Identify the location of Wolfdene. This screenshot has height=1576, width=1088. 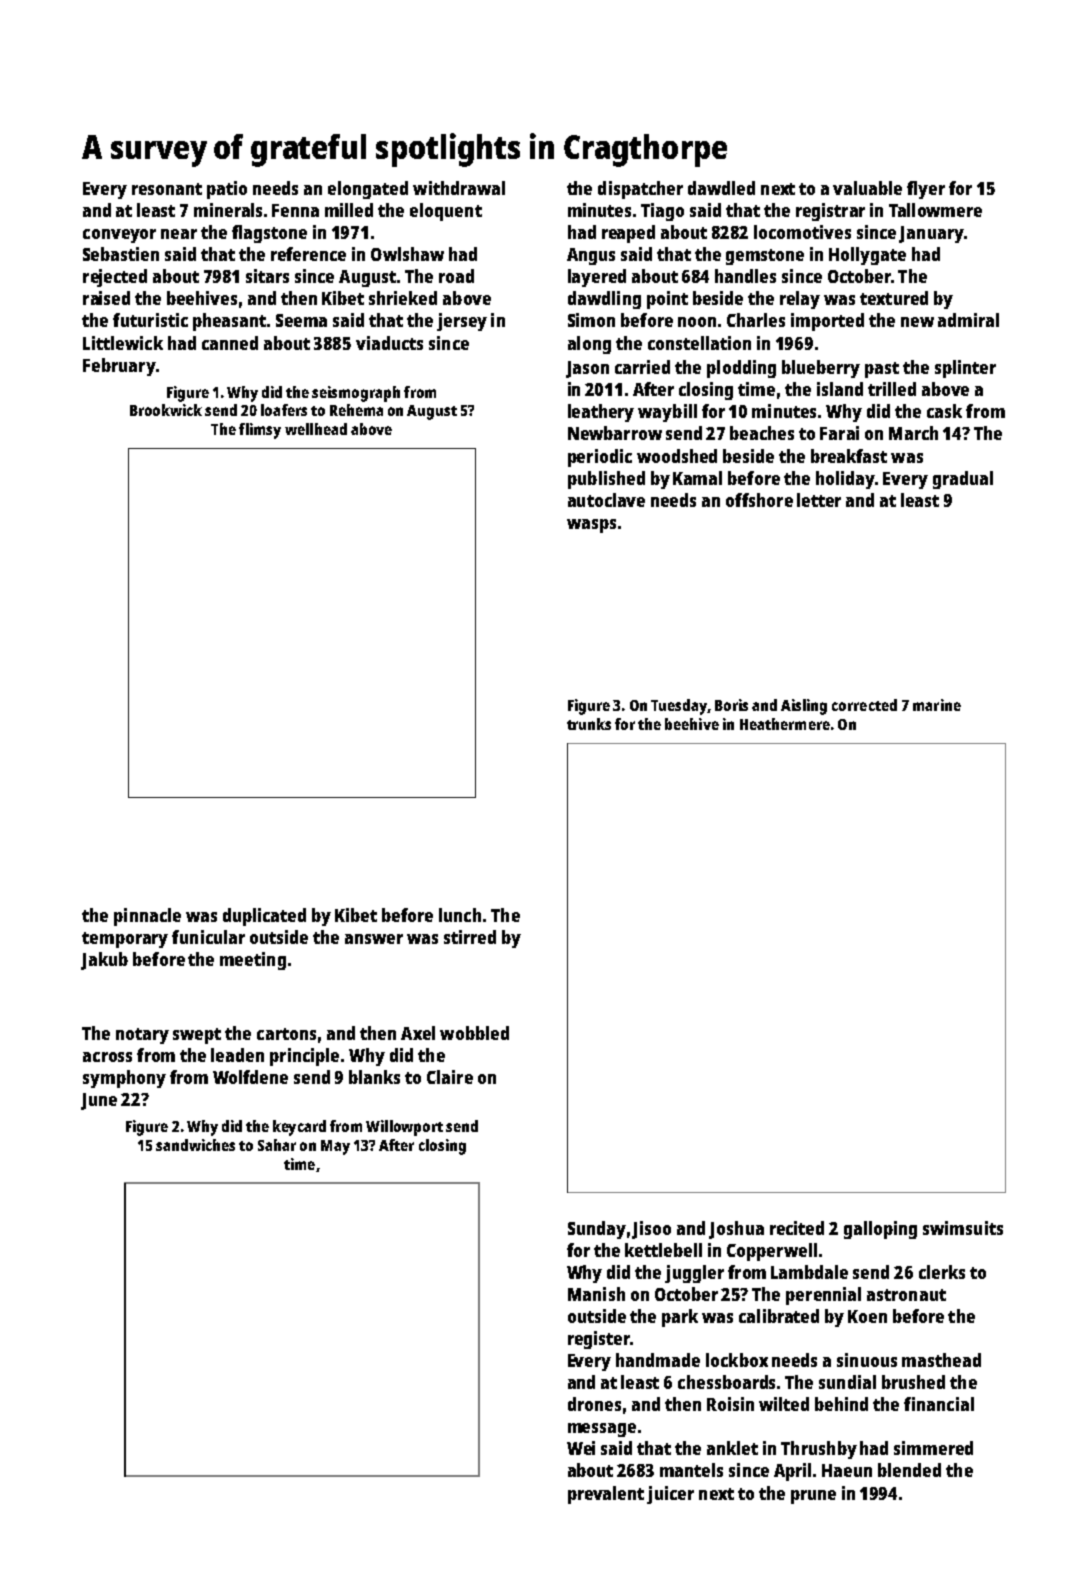
(250, 1077).
